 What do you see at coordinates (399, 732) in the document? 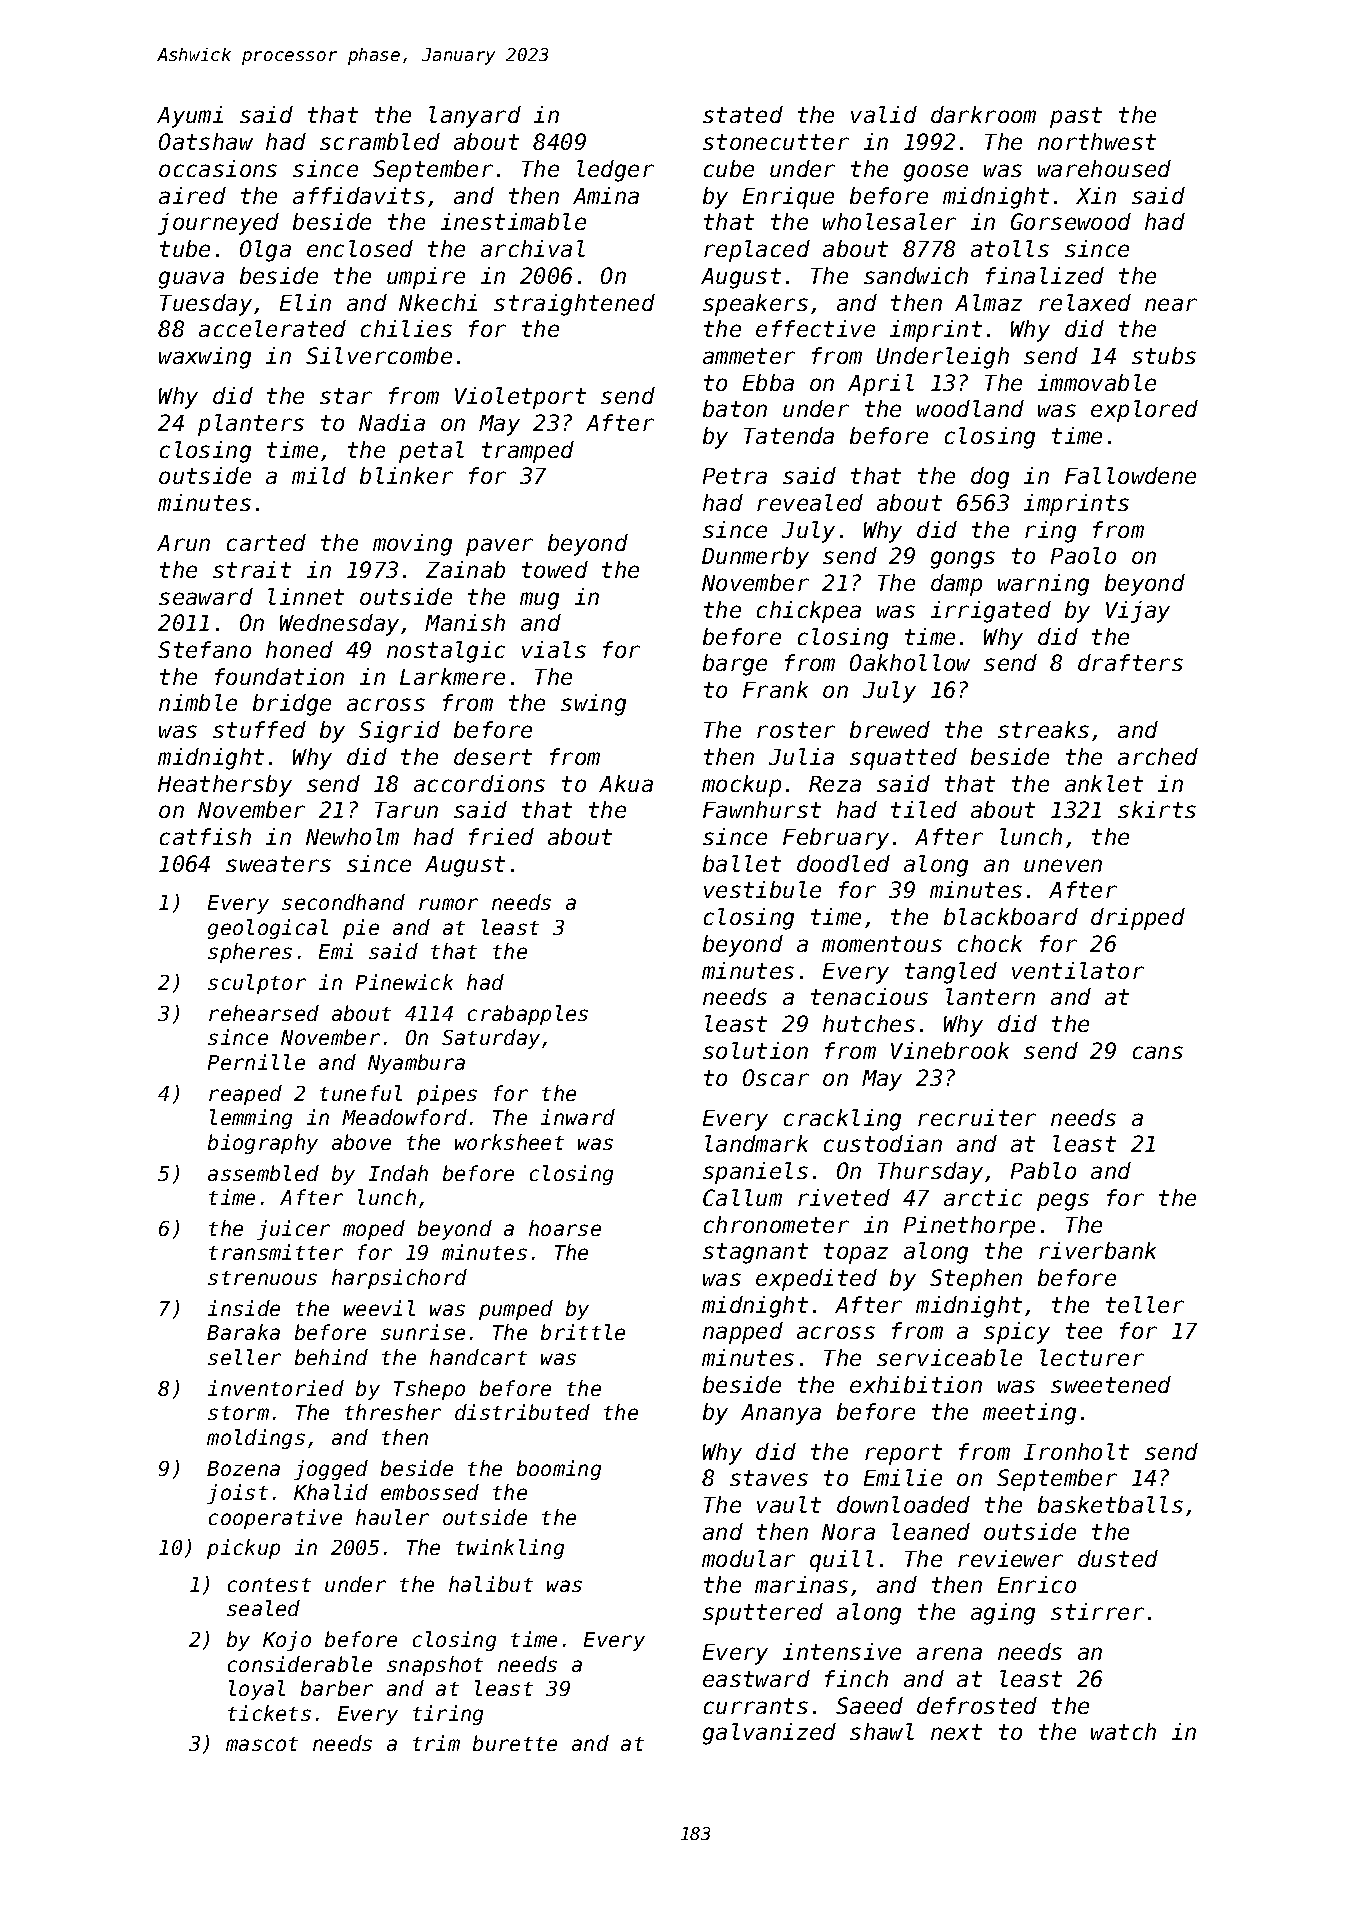
I see `Sigrid` at bounding box center [399, 732].
